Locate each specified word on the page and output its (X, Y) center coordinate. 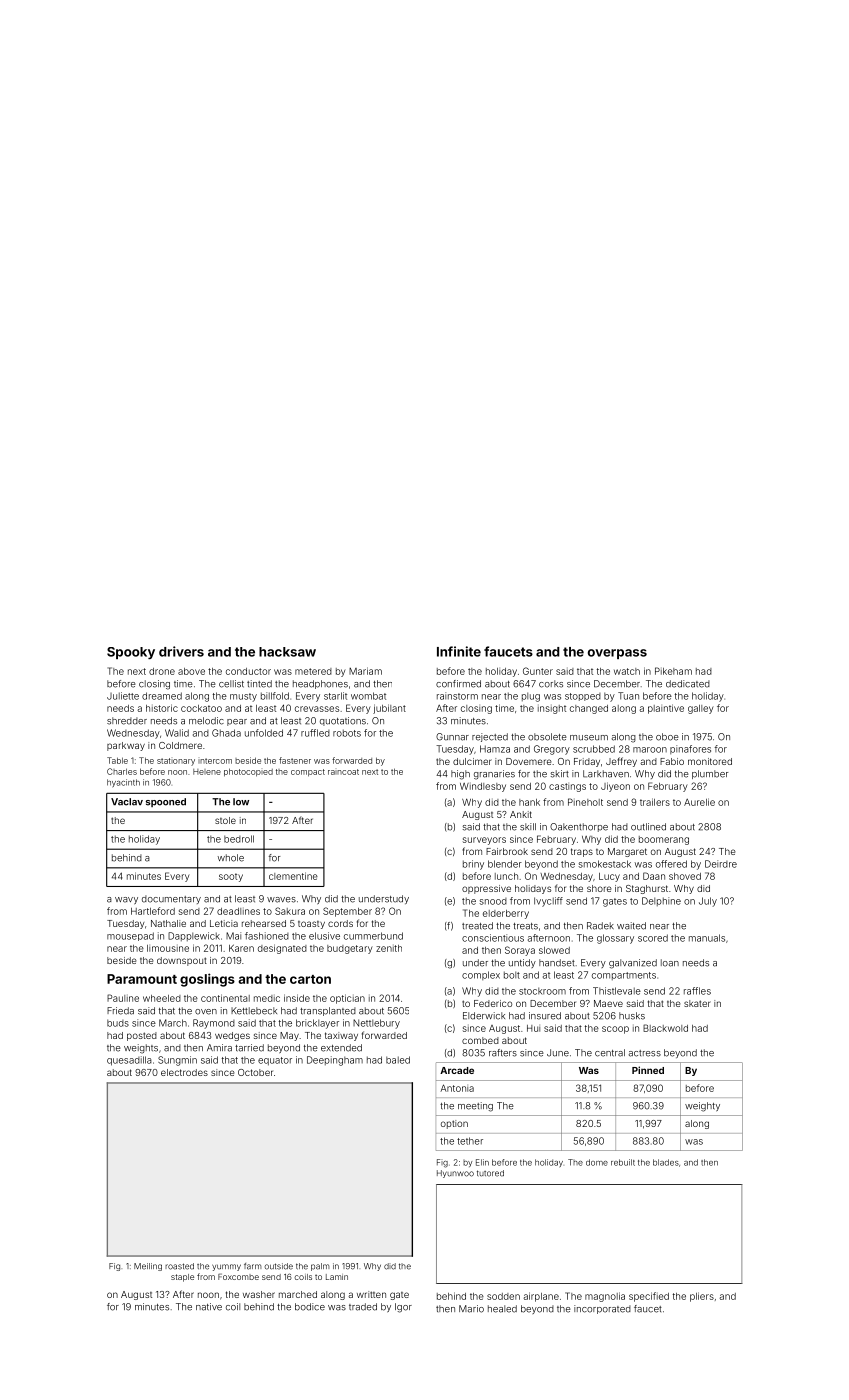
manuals (707, 938)
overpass (617, 654)
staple (182, 1278)
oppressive (486, 889)
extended (341, 1048)
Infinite (459, 651)
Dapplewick (194, 936)
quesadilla (129, 1061)
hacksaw (287, 652)
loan (670, 963)
